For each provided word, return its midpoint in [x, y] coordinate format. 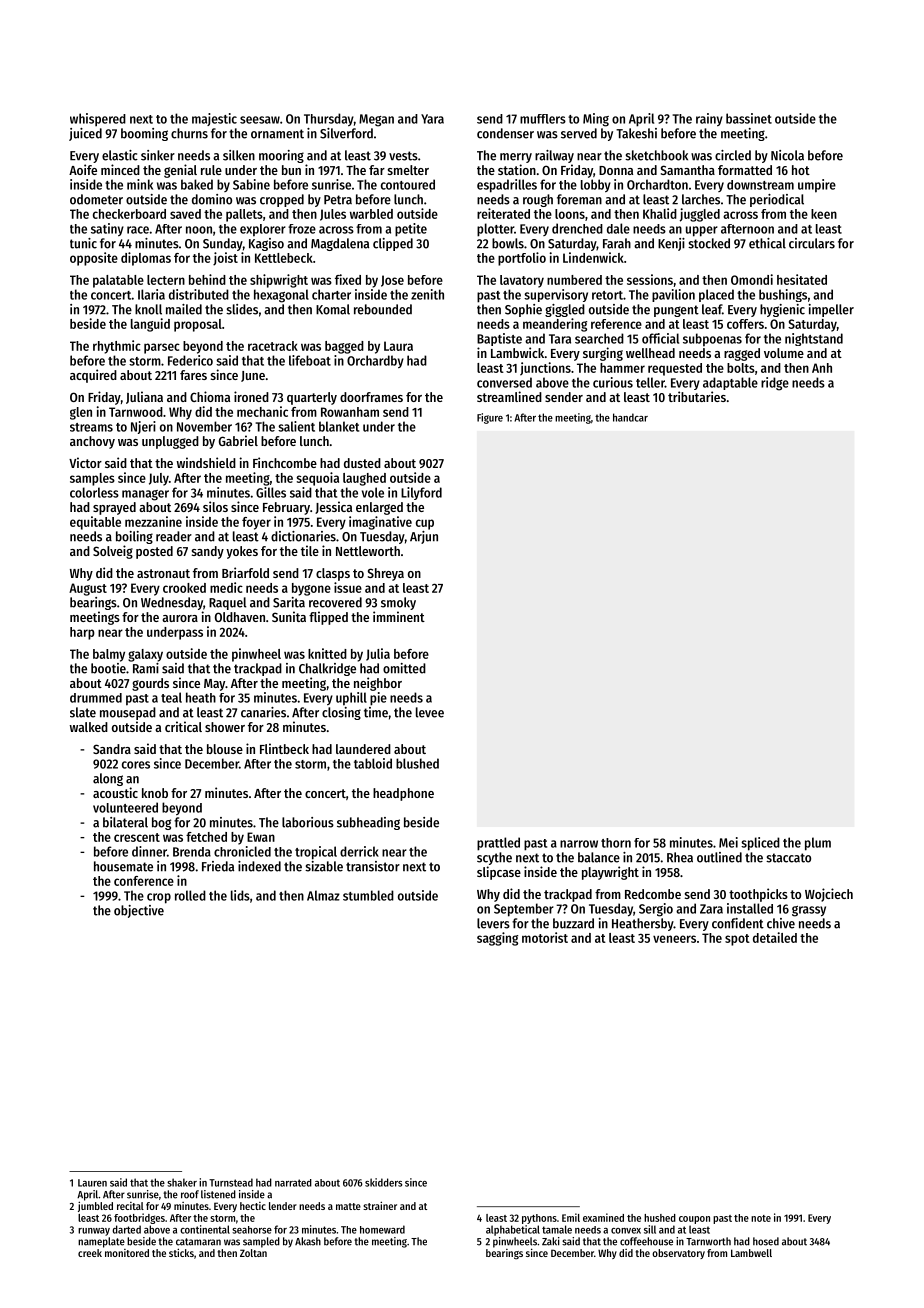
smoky [398, 603]
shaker [182, 1182]
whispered [98, 119]
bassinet [749, 118]
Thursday [329, 119]
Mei [728, 842]
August [88, 589]
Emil [571, 1217]
